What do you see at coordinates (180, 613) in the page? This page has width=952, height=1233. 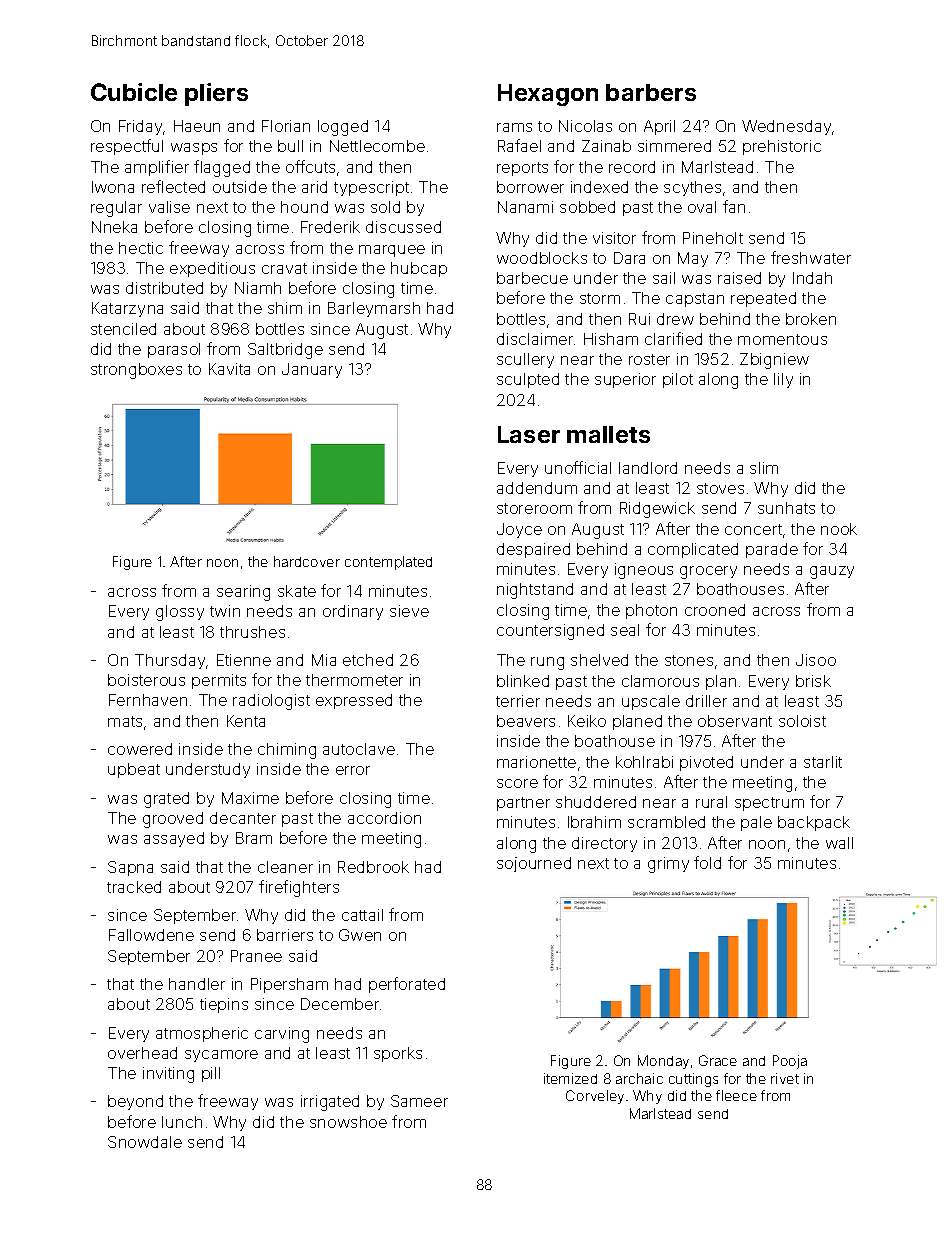 I see `glossy` at bounding box center [180, 613].
